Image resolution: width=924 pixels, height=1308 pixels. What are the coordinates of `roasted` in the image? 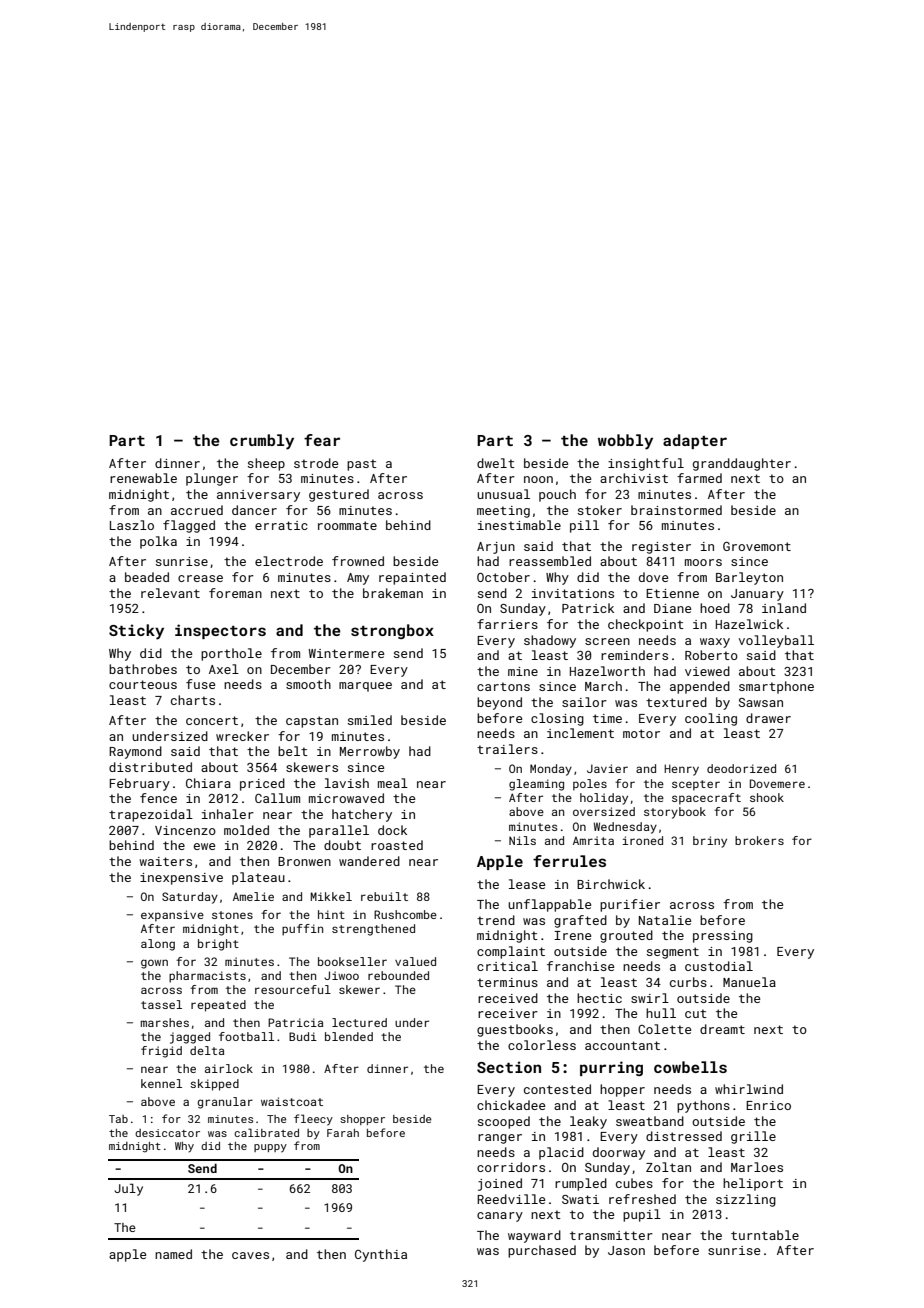 It's located at (397, 845).
